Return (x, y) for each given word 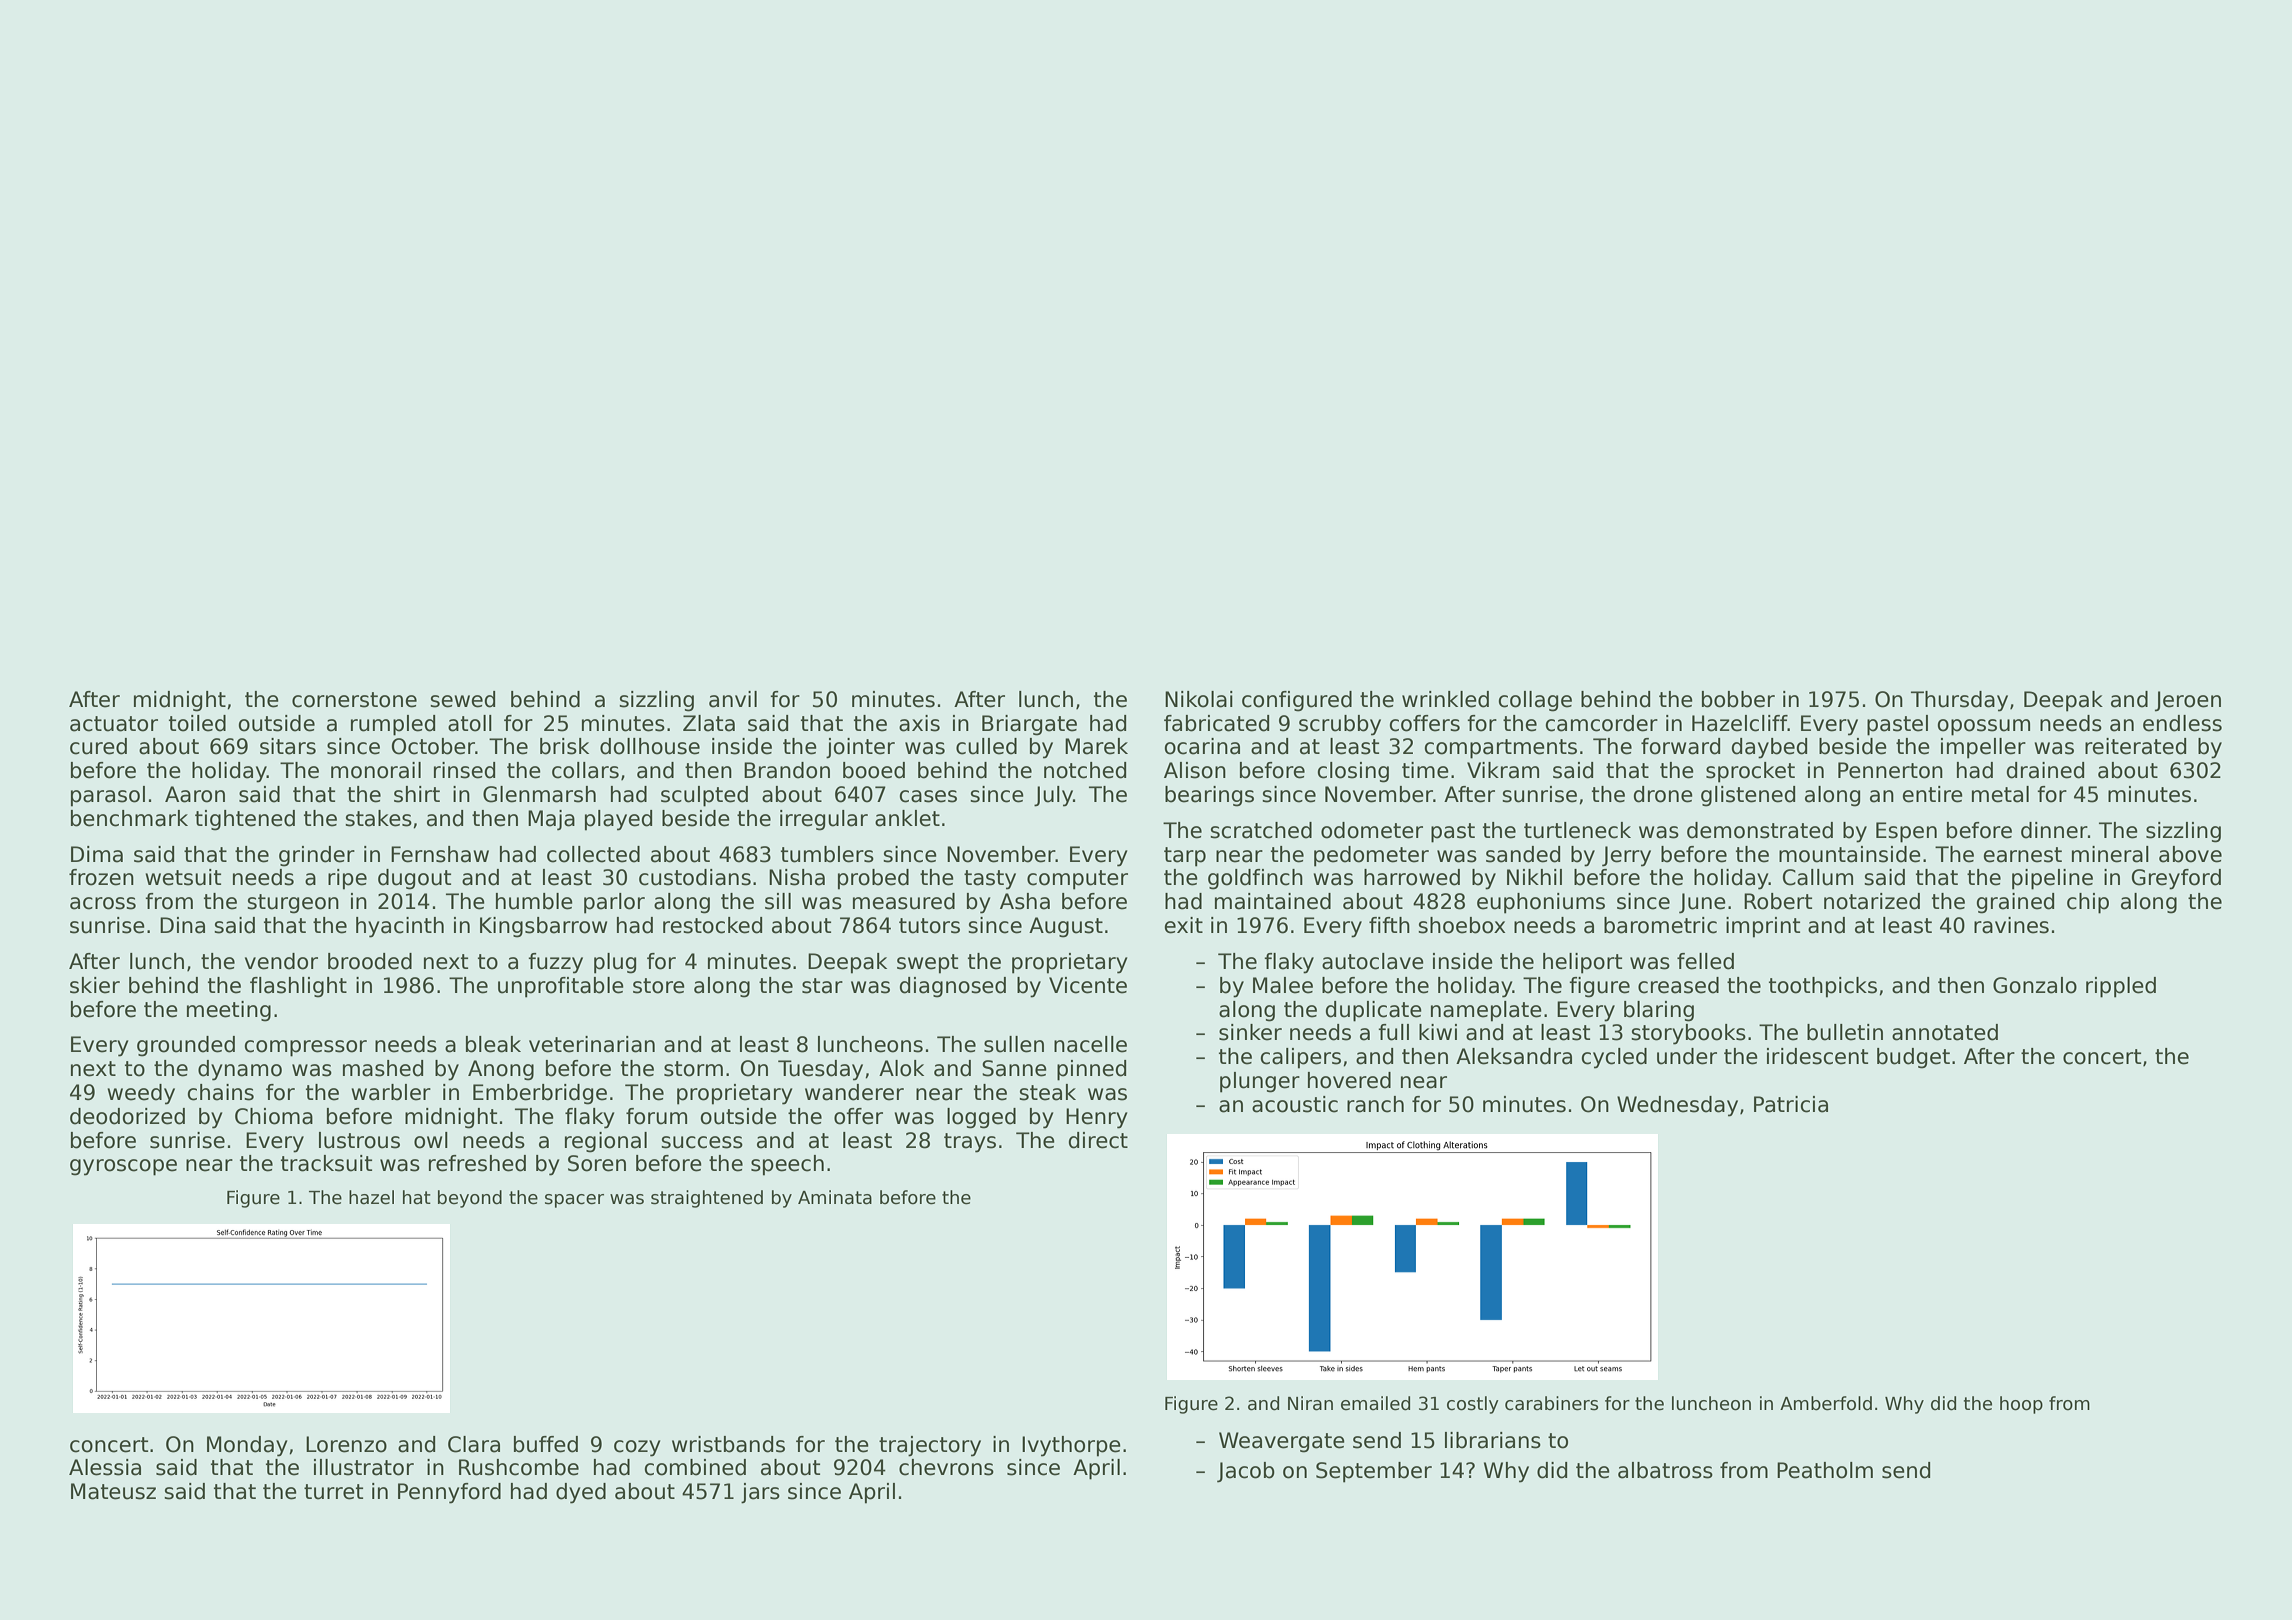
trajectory (930, 1446)
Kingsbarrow (543, 927)
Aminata (835, 1197)
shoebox (1461, 925)
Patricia (1791, 1104)
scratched (1261, 830)
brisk (564, 746)
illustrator (364, 1467)
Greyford (2176, 879)
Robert (1778, 901)
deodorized (127, 1116)
